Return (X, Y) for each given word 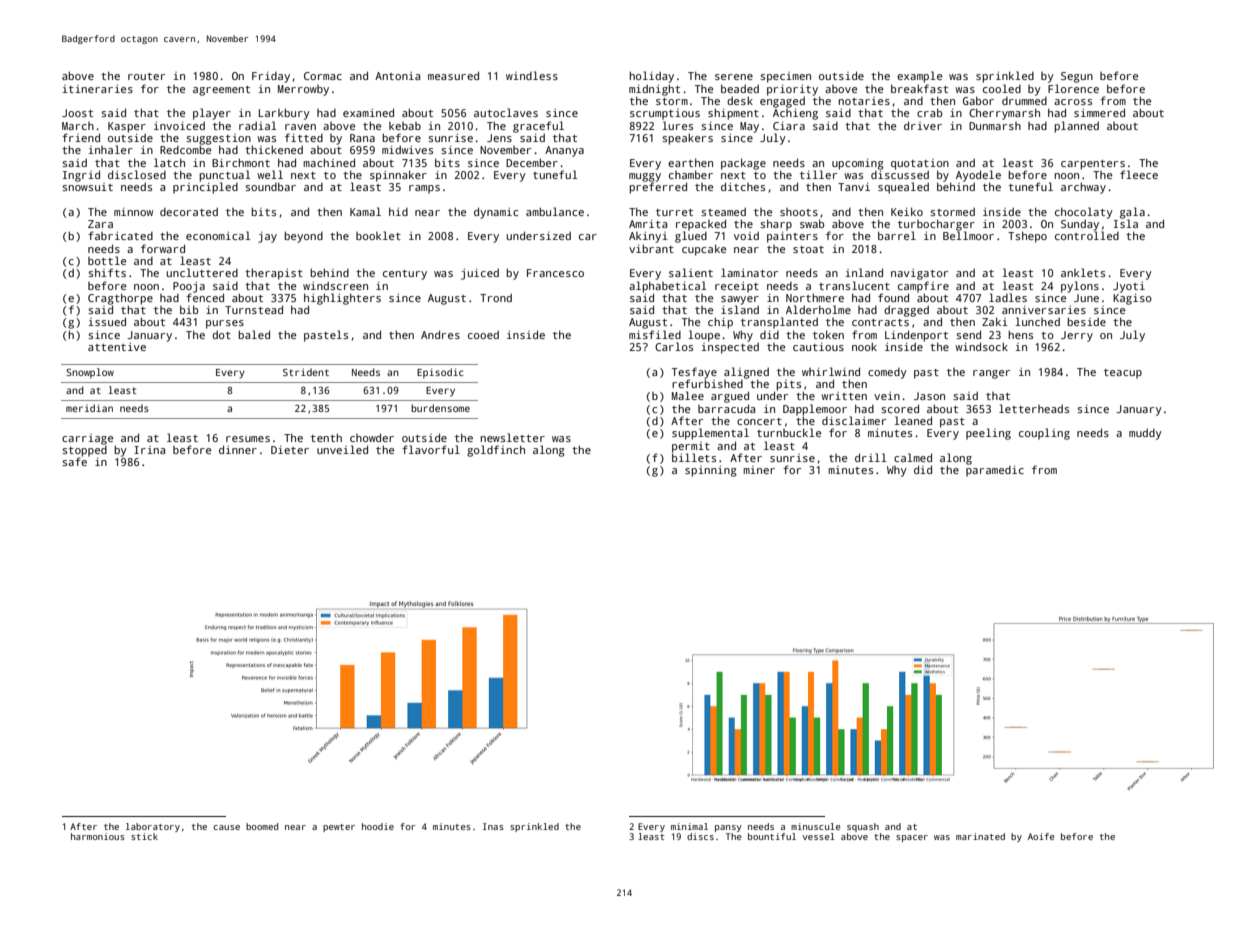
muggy (645, 177)
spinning (711, 471)
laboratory (153, 827)
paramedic (995, 471)
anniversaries (1044, 310)
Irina (149, 450)
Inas (493, 826)
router (146, 76)
